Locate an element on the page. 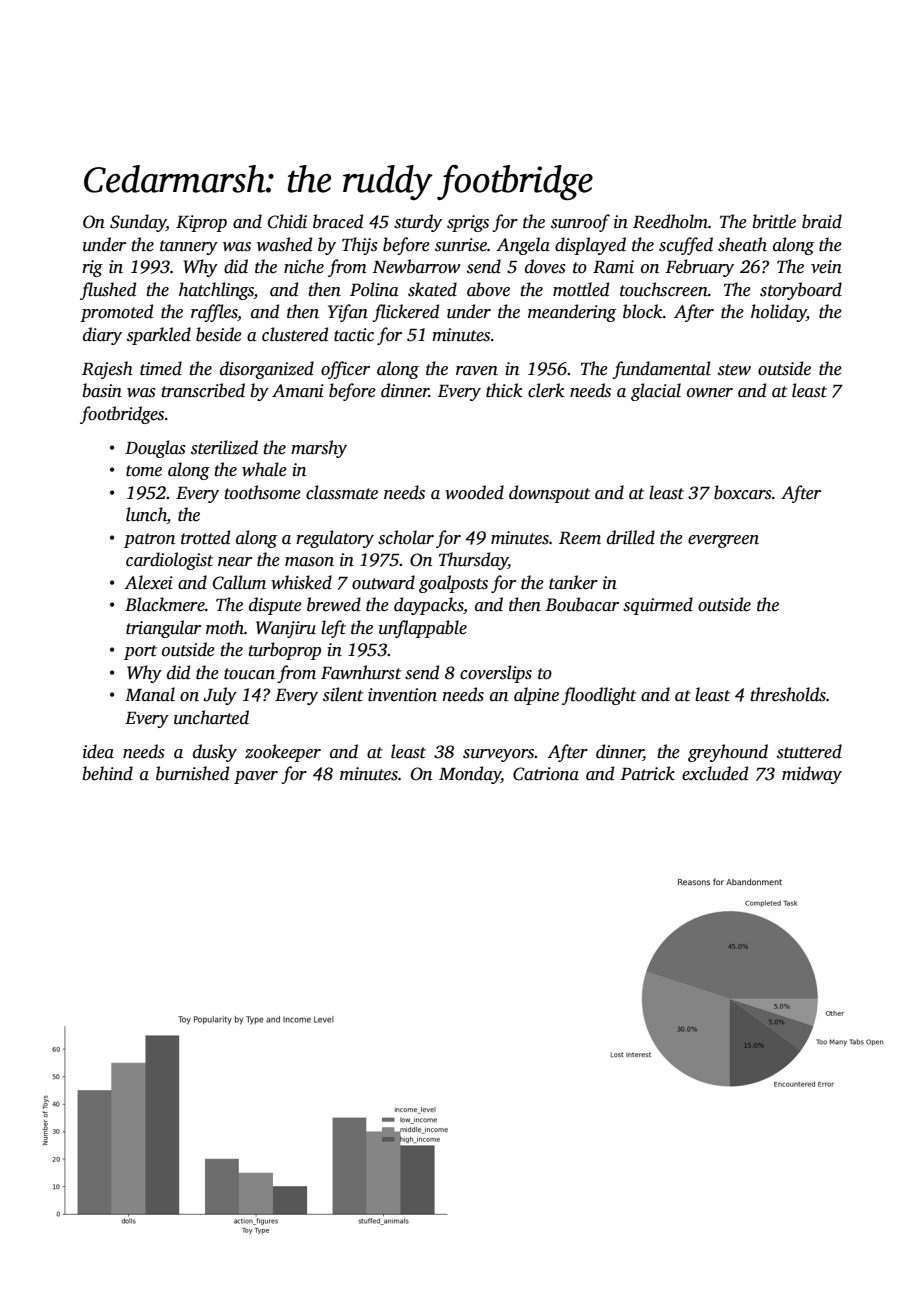 This page has width=924, height=1311. hatchlings is located at coordinates (216, 291).
